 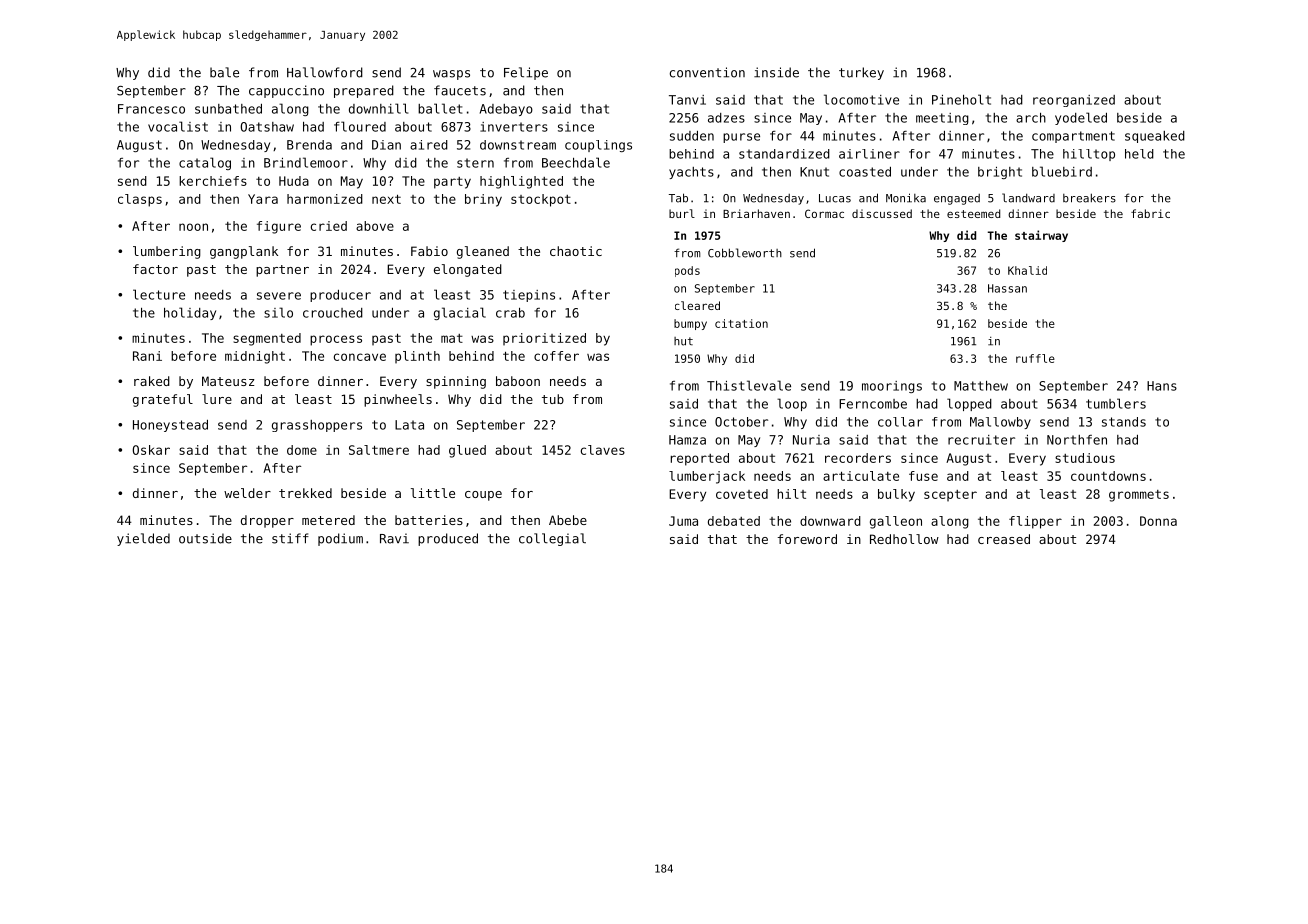 What do you see at coordinates (360, 126) in the screenshot?
I see `floured` at bounding box center [360, 126].
